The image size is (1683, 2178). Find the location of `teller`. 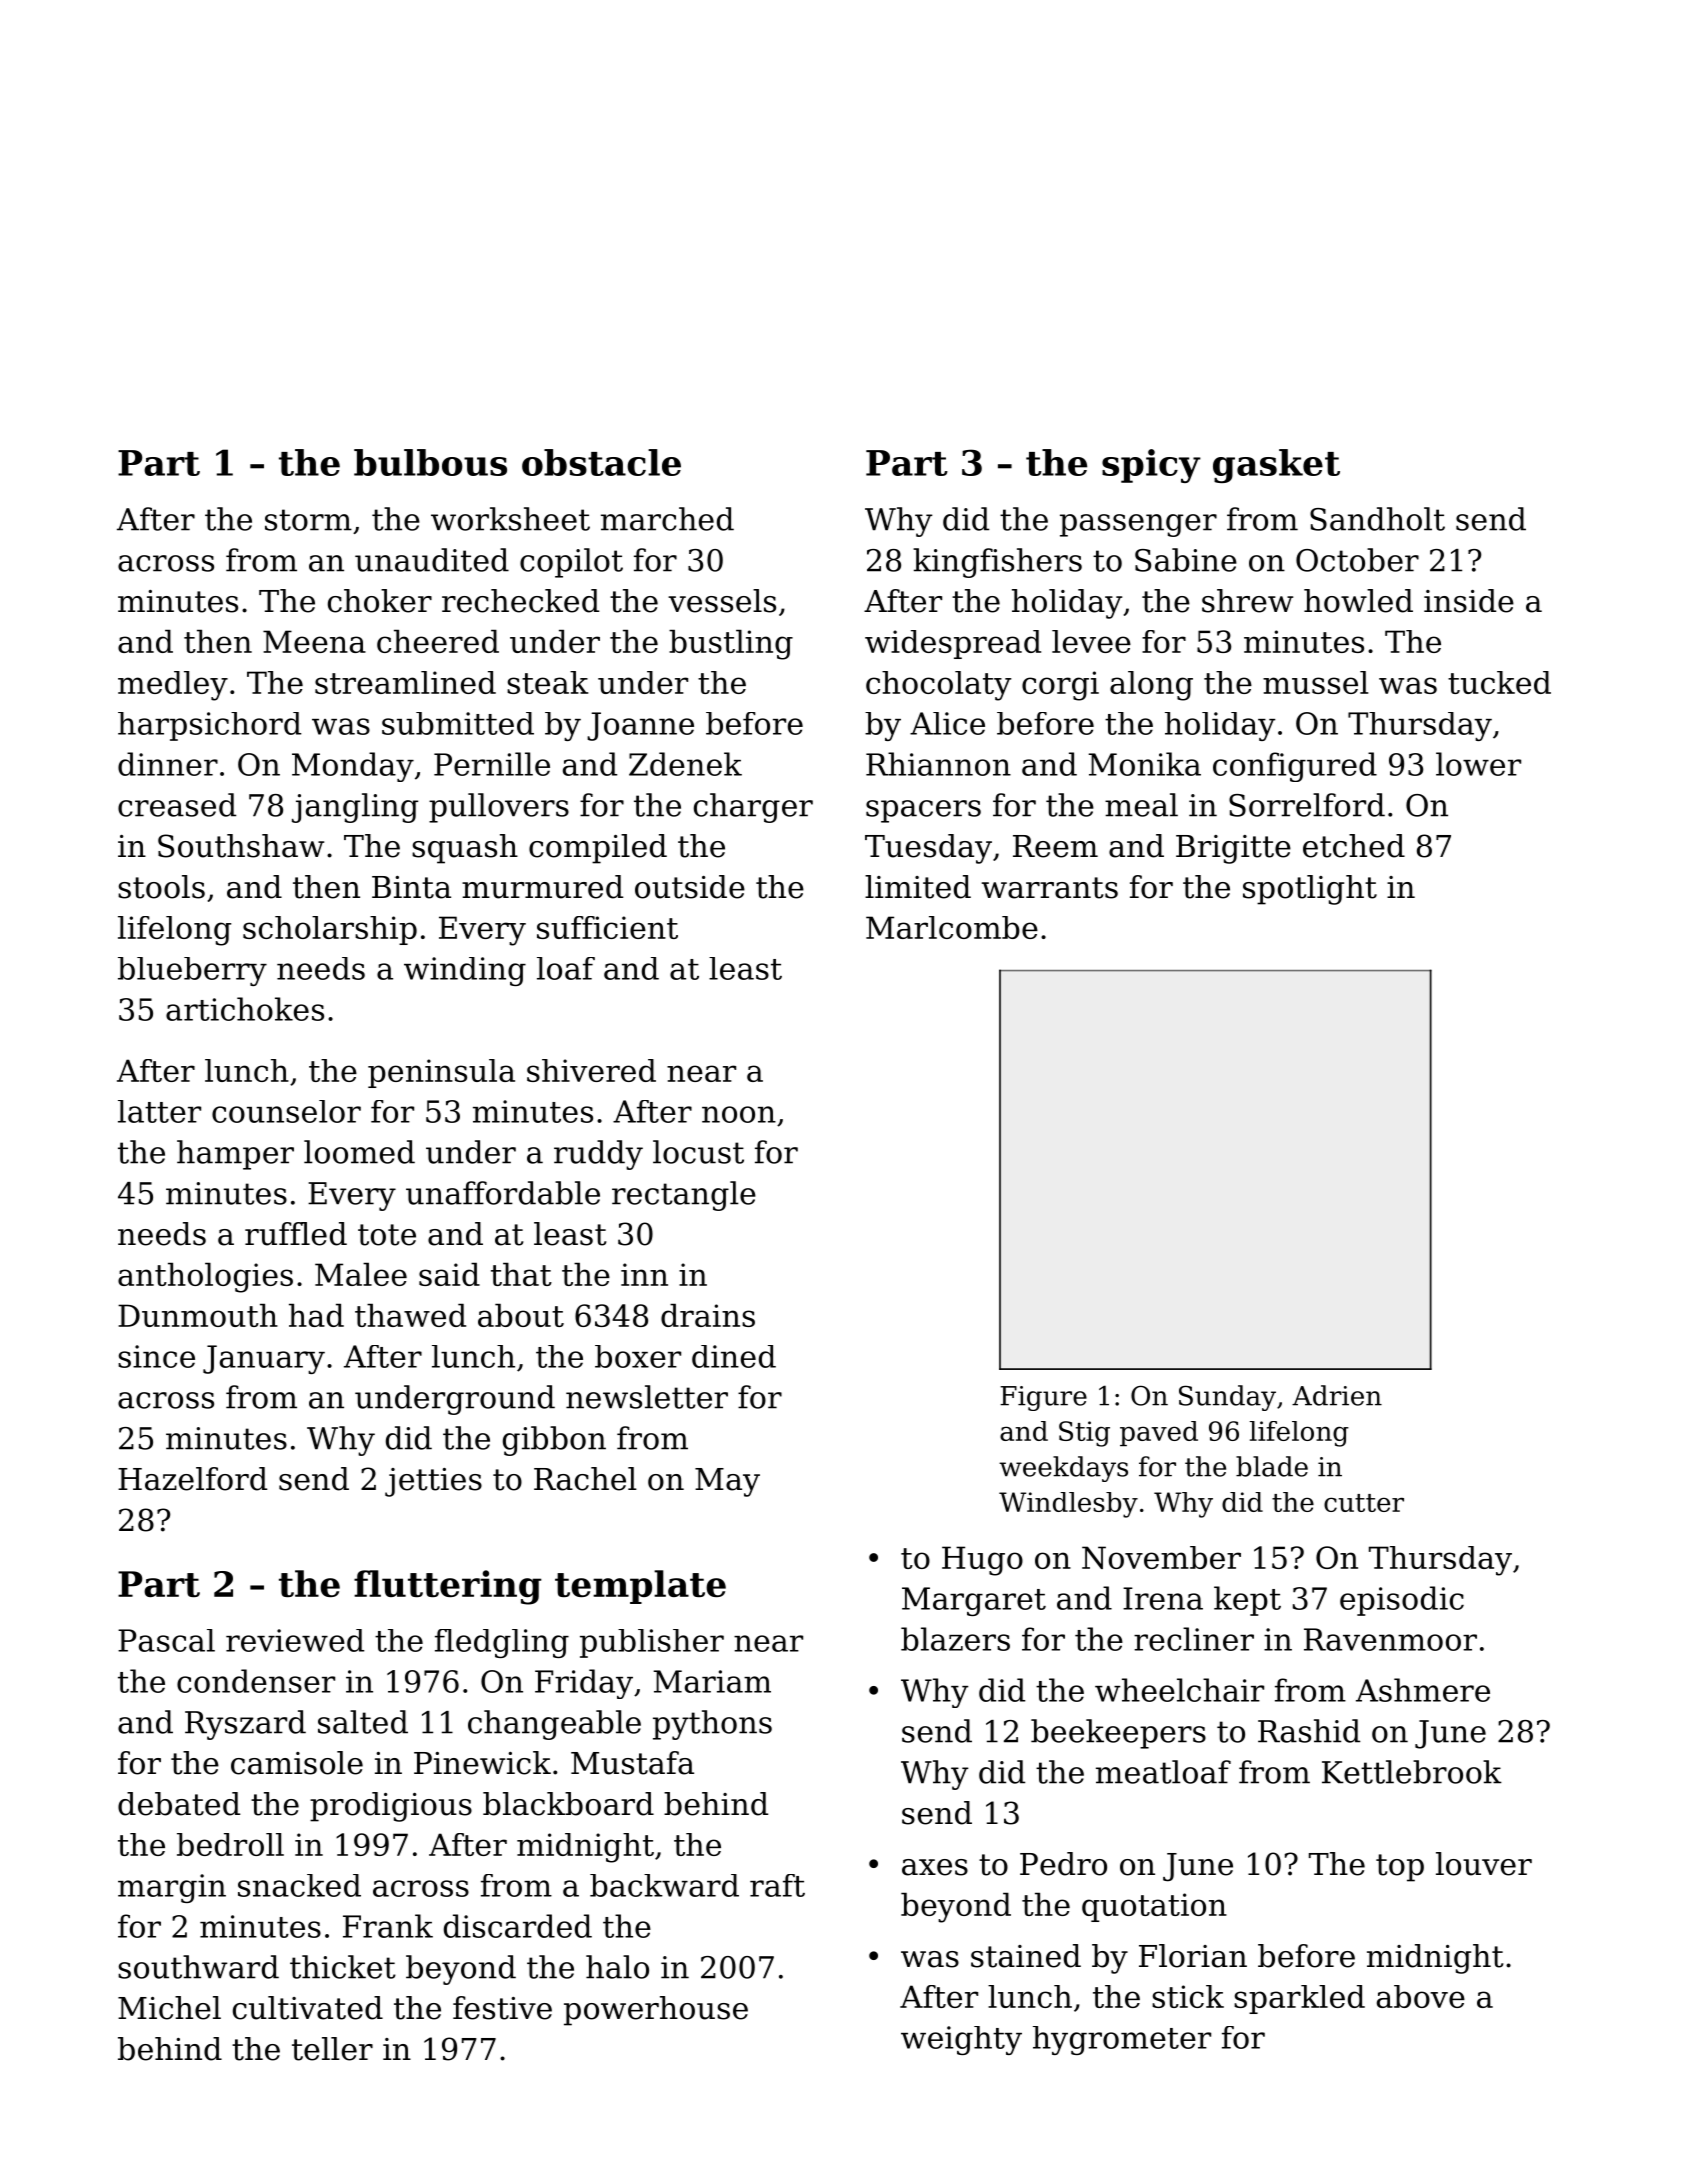

teller is located at coordinates (332, 2049).
